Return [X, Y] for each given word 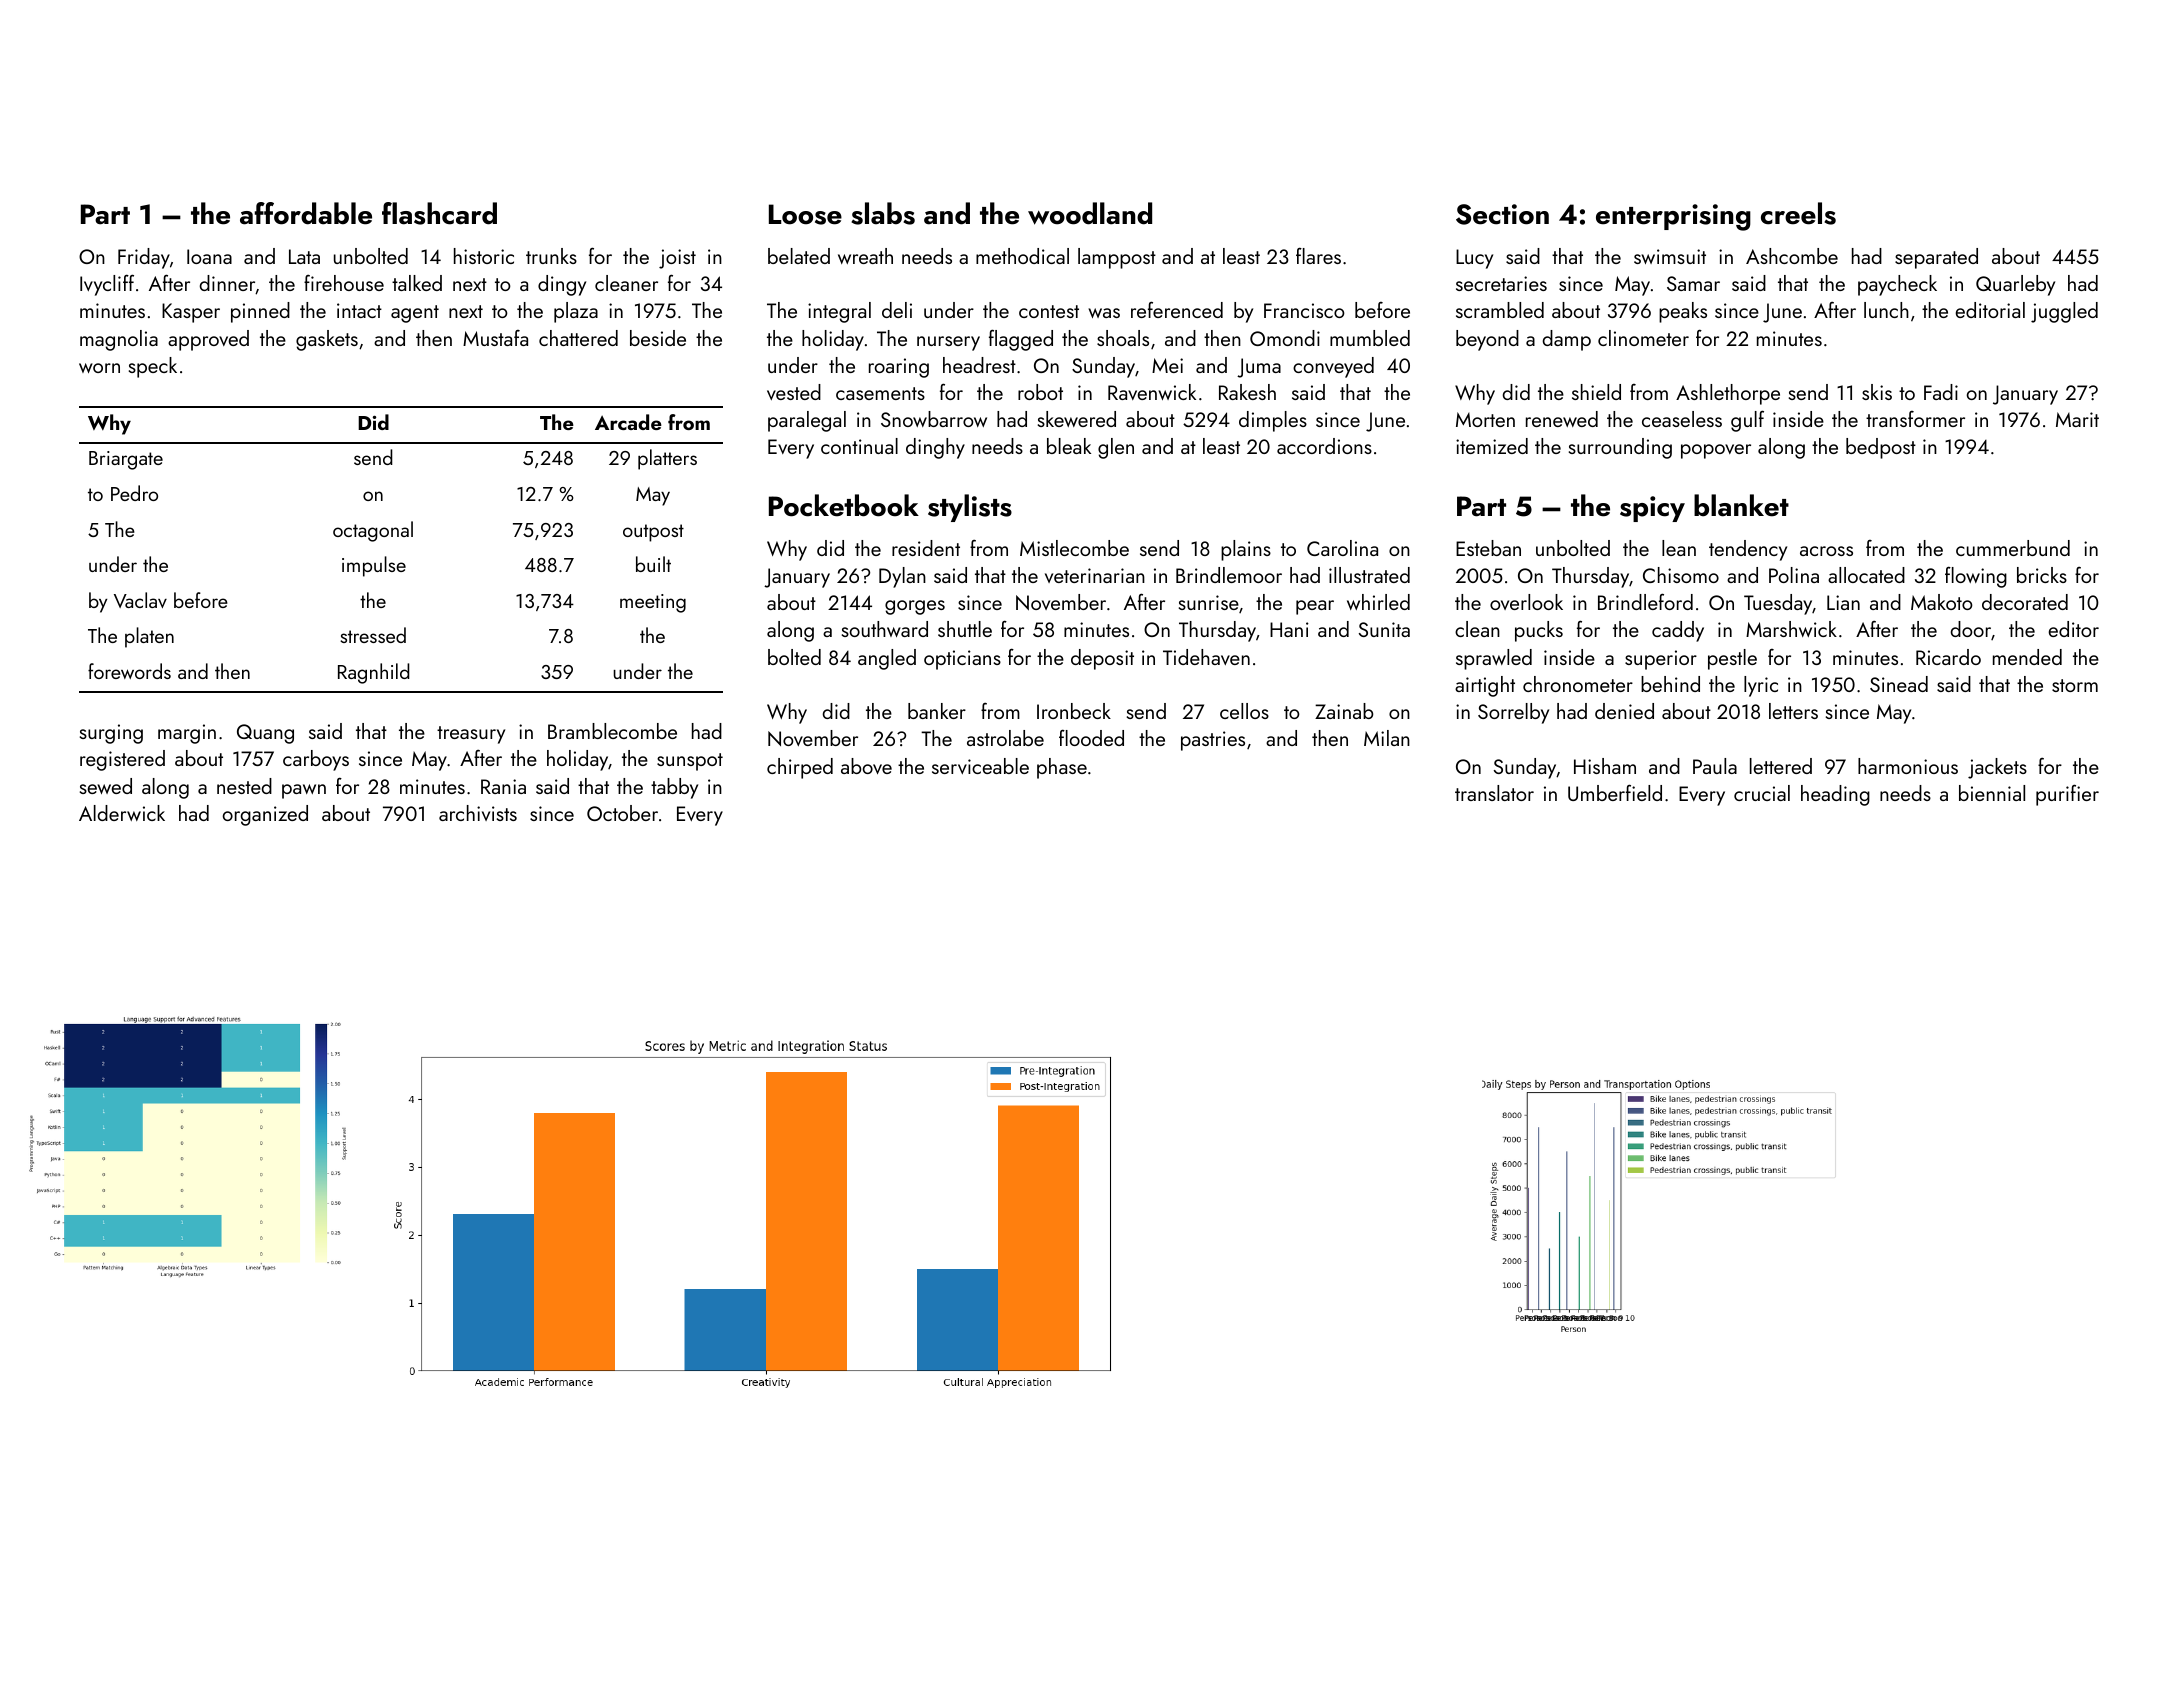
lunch [1886, 310]
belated [799, 256]
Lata [304, 256]
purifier [2067, 795]
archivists [478, 813]
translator [1494, 793]
